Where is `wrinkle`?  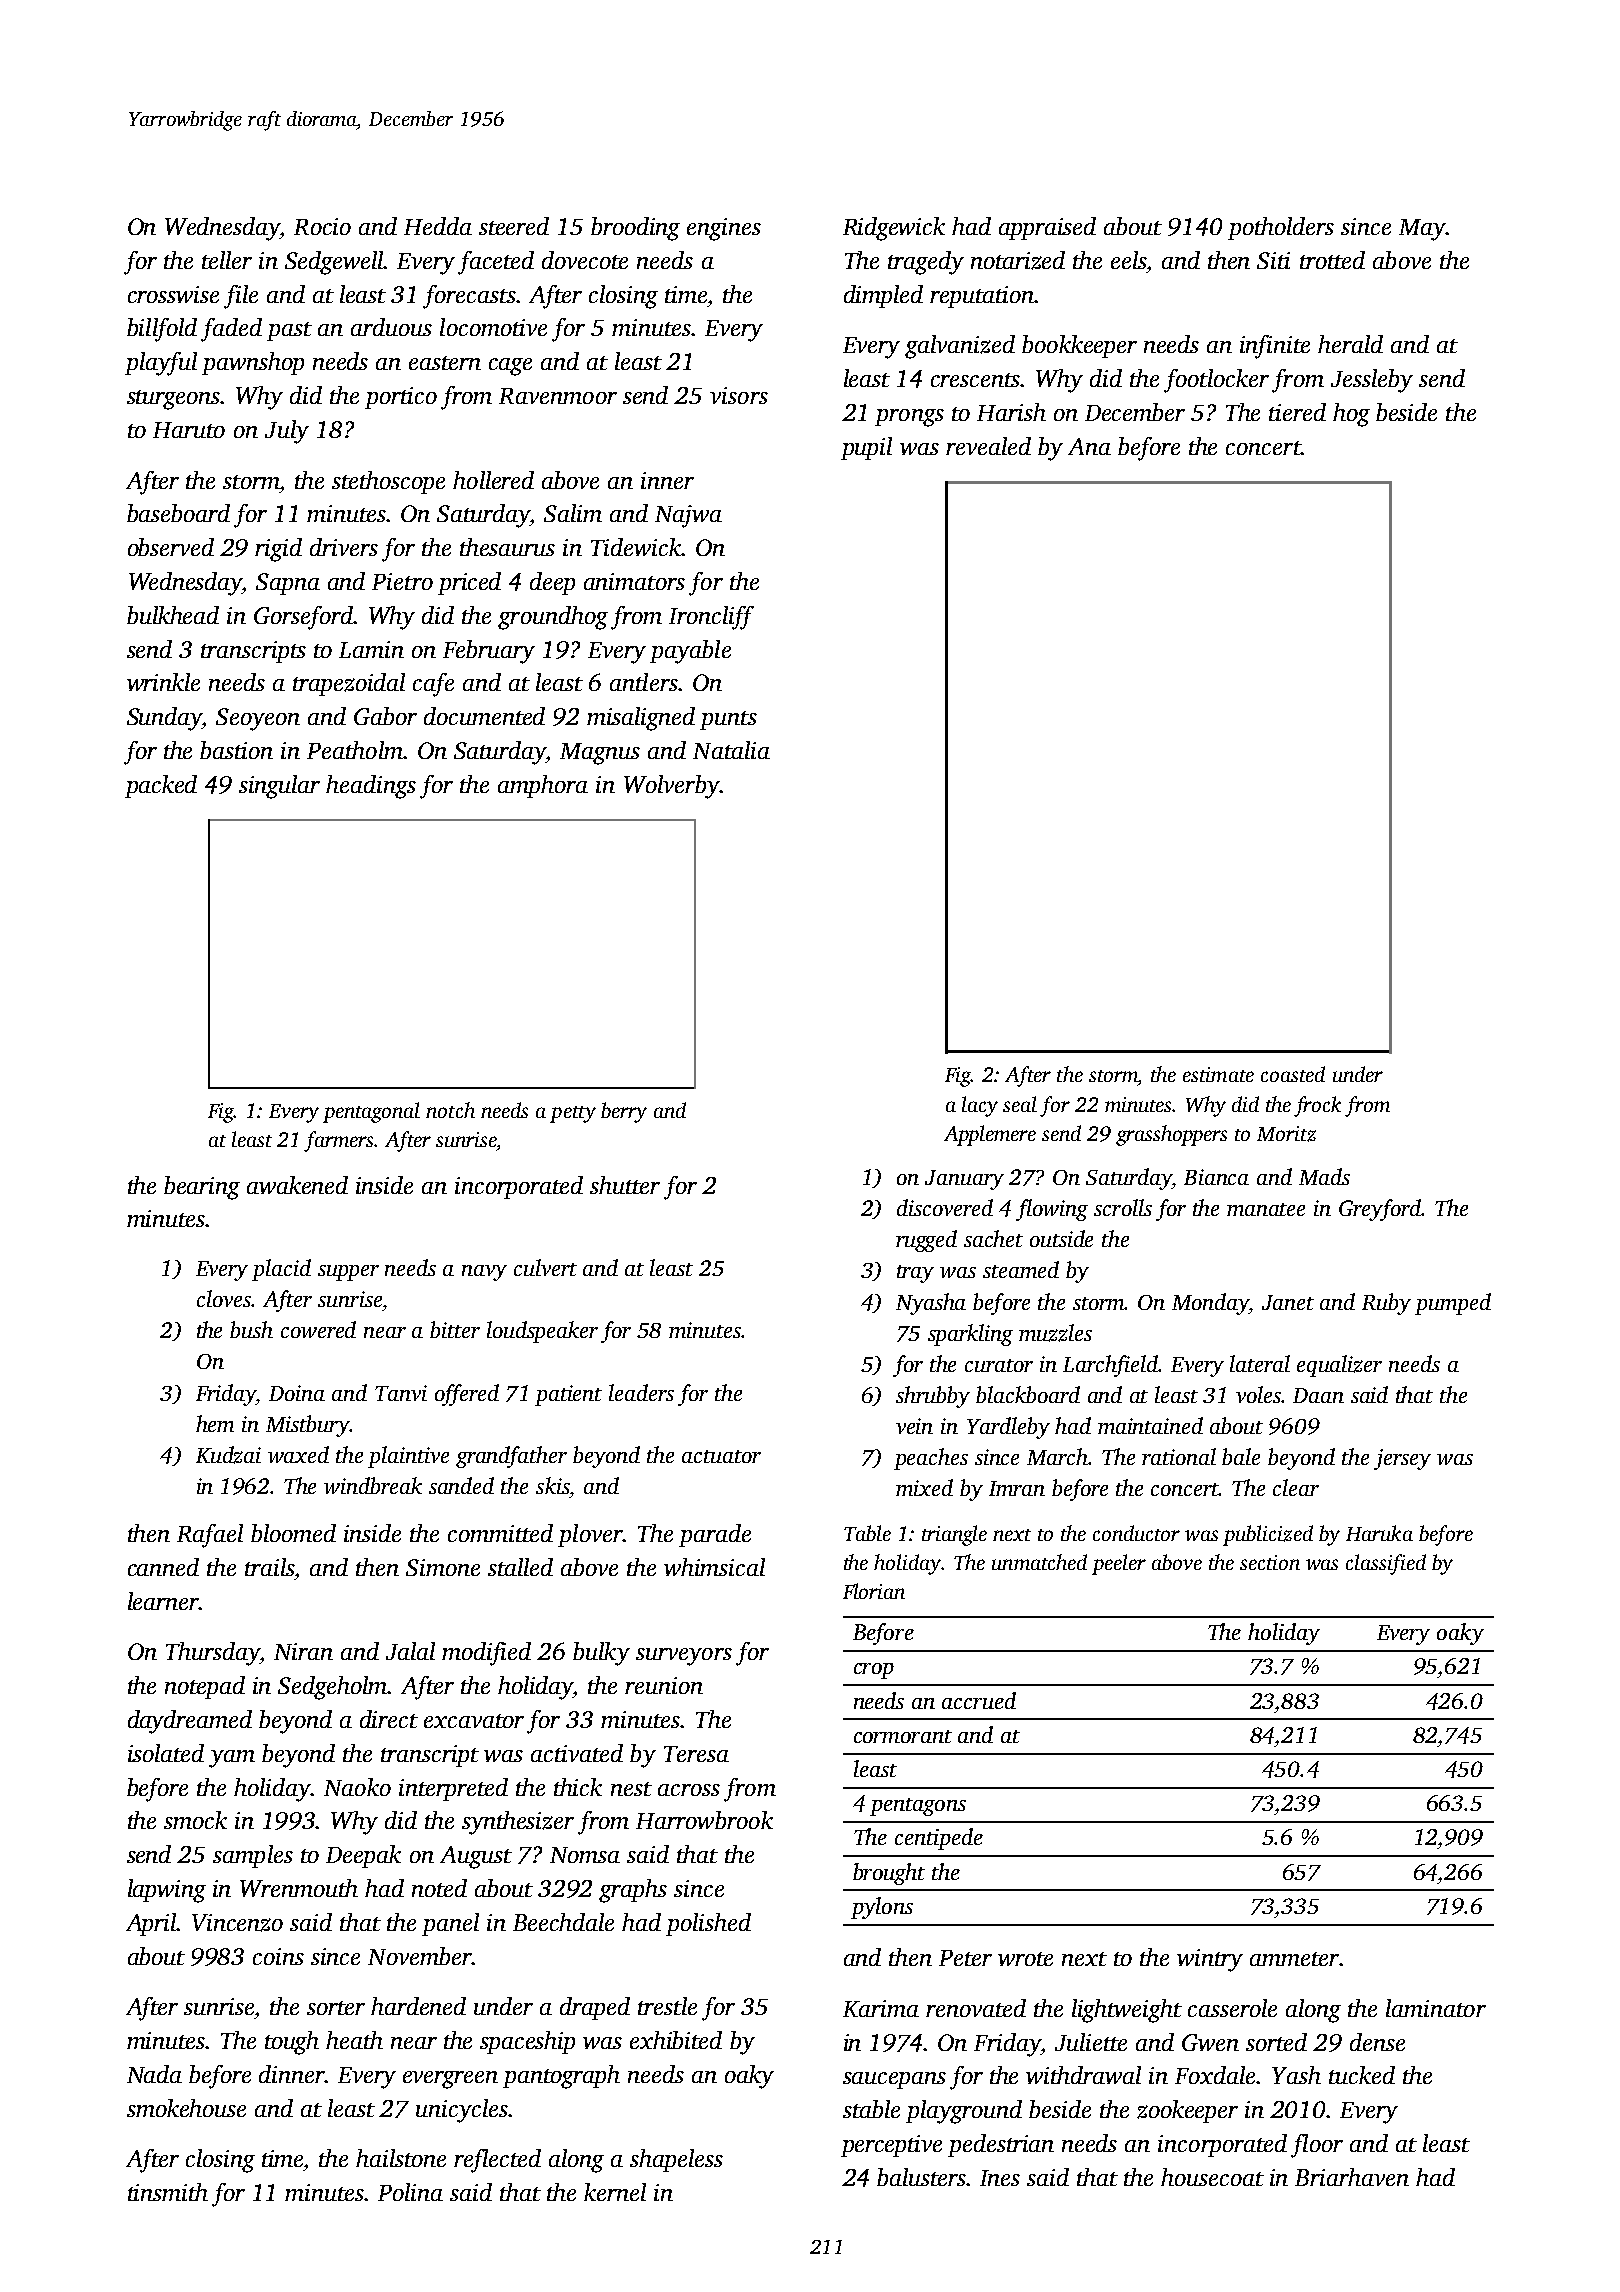
wrinkle is located at coordinates (163, 682).
